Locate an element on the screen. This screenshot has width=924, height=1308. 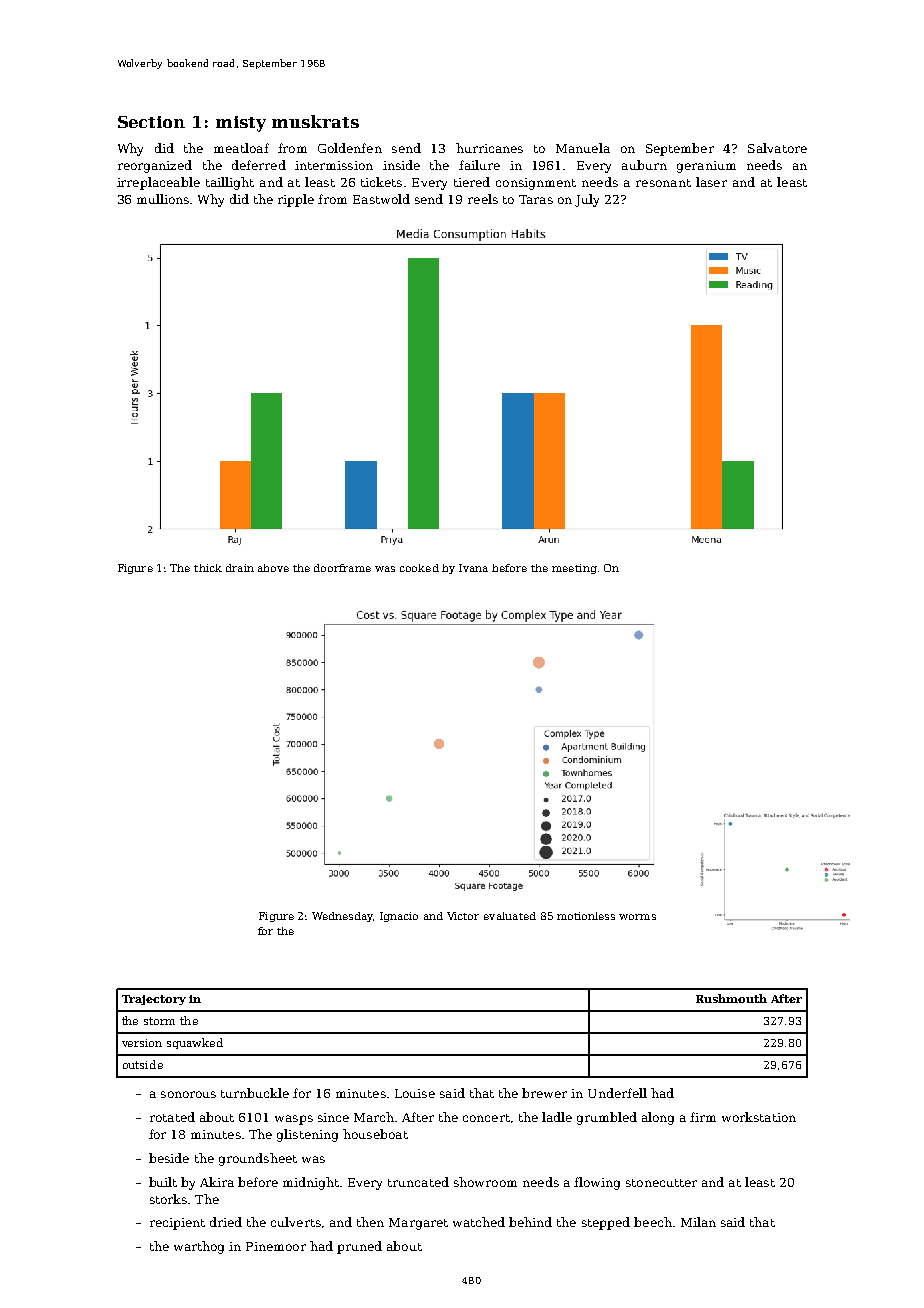
laser is located at coordinates (711, 182).
